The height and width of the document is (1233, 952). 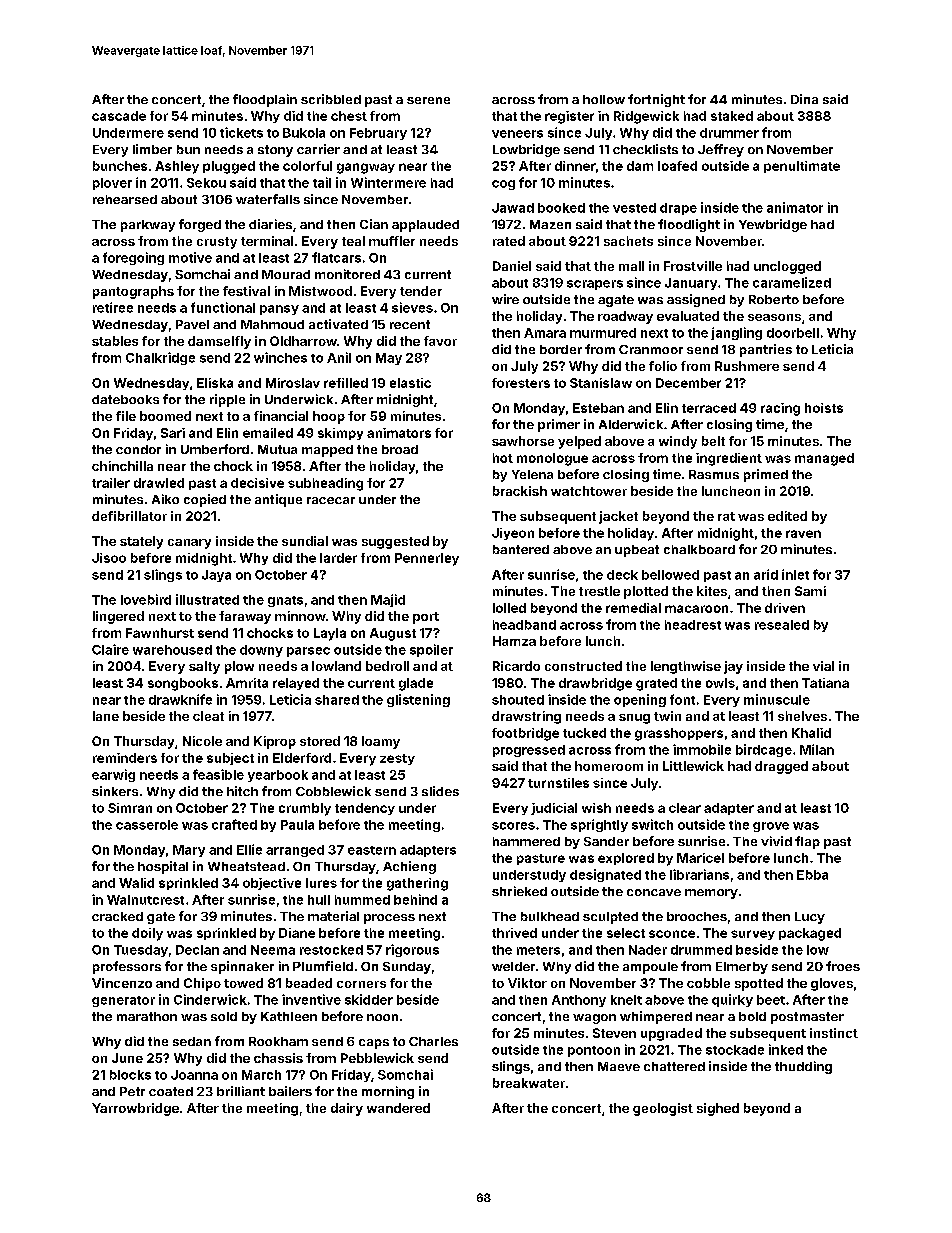 What do you see at coordinates (171, 1091) in the document?
I see `coated` at bounding box center [171, 1091].
